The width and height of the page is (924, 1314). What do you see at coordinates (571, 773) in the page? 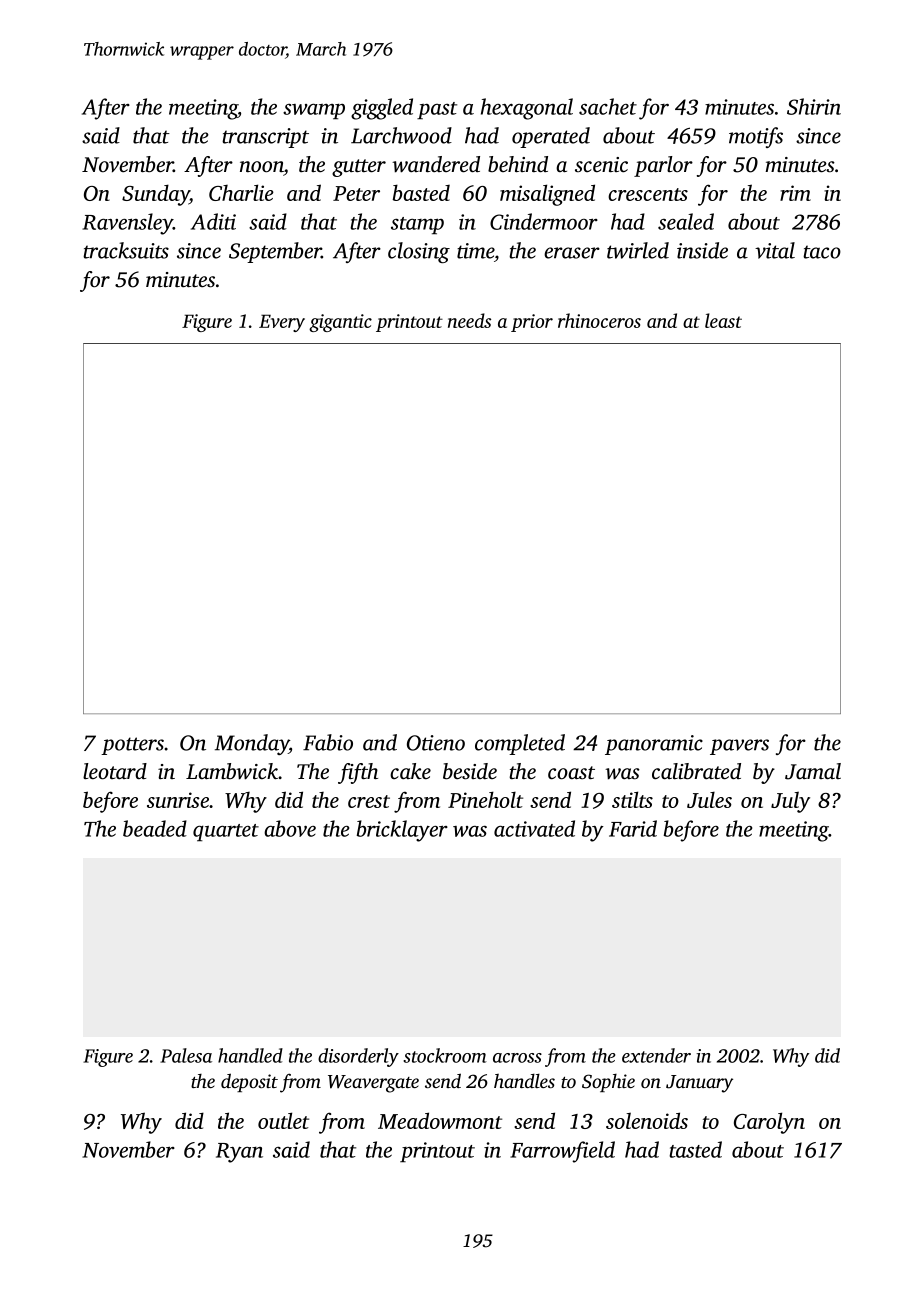
I see `coast` at bounding box center [571, 773].
